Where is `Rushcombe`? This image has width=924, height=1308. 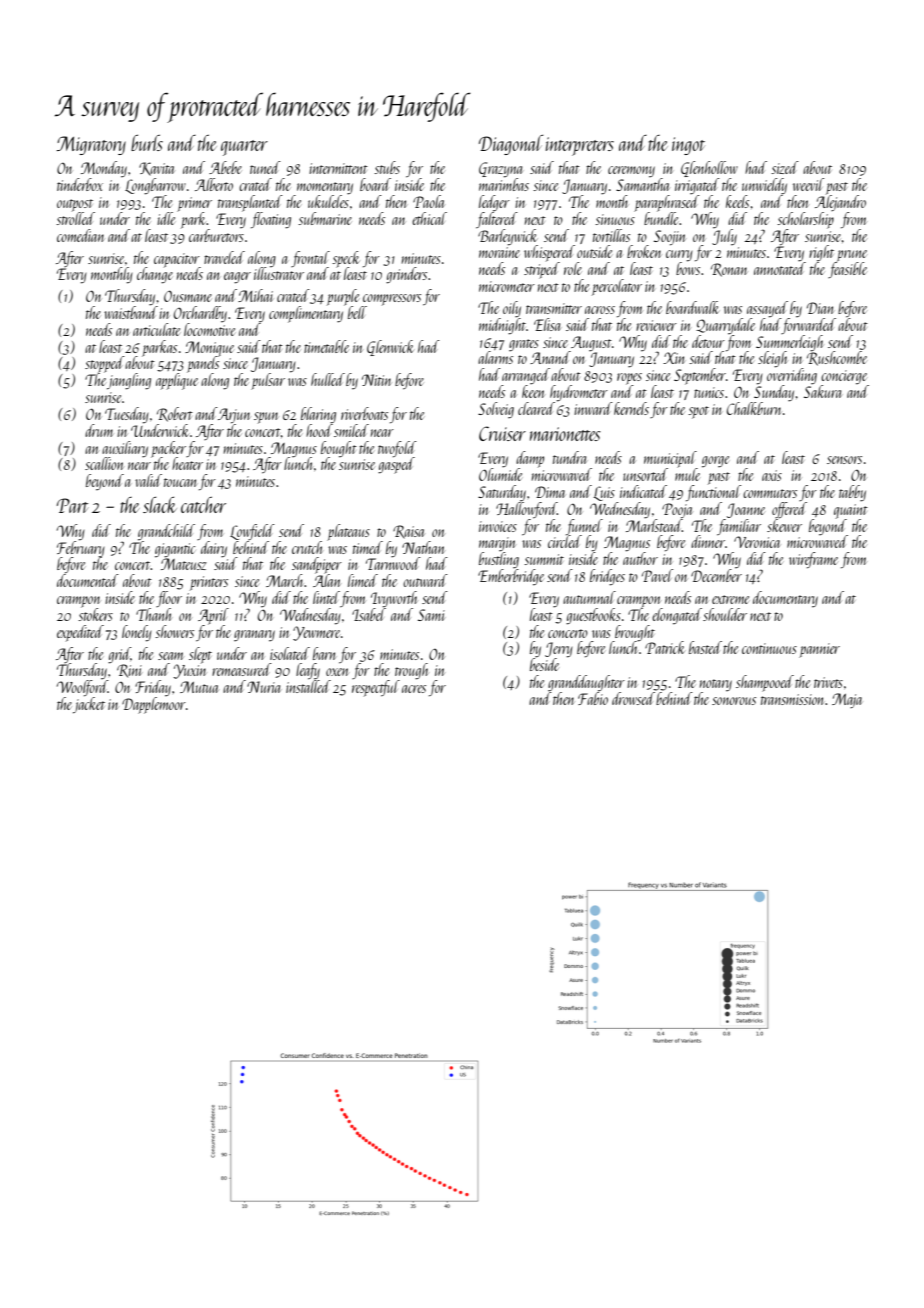 Rushcombe is located at coordinates (837, 358).
